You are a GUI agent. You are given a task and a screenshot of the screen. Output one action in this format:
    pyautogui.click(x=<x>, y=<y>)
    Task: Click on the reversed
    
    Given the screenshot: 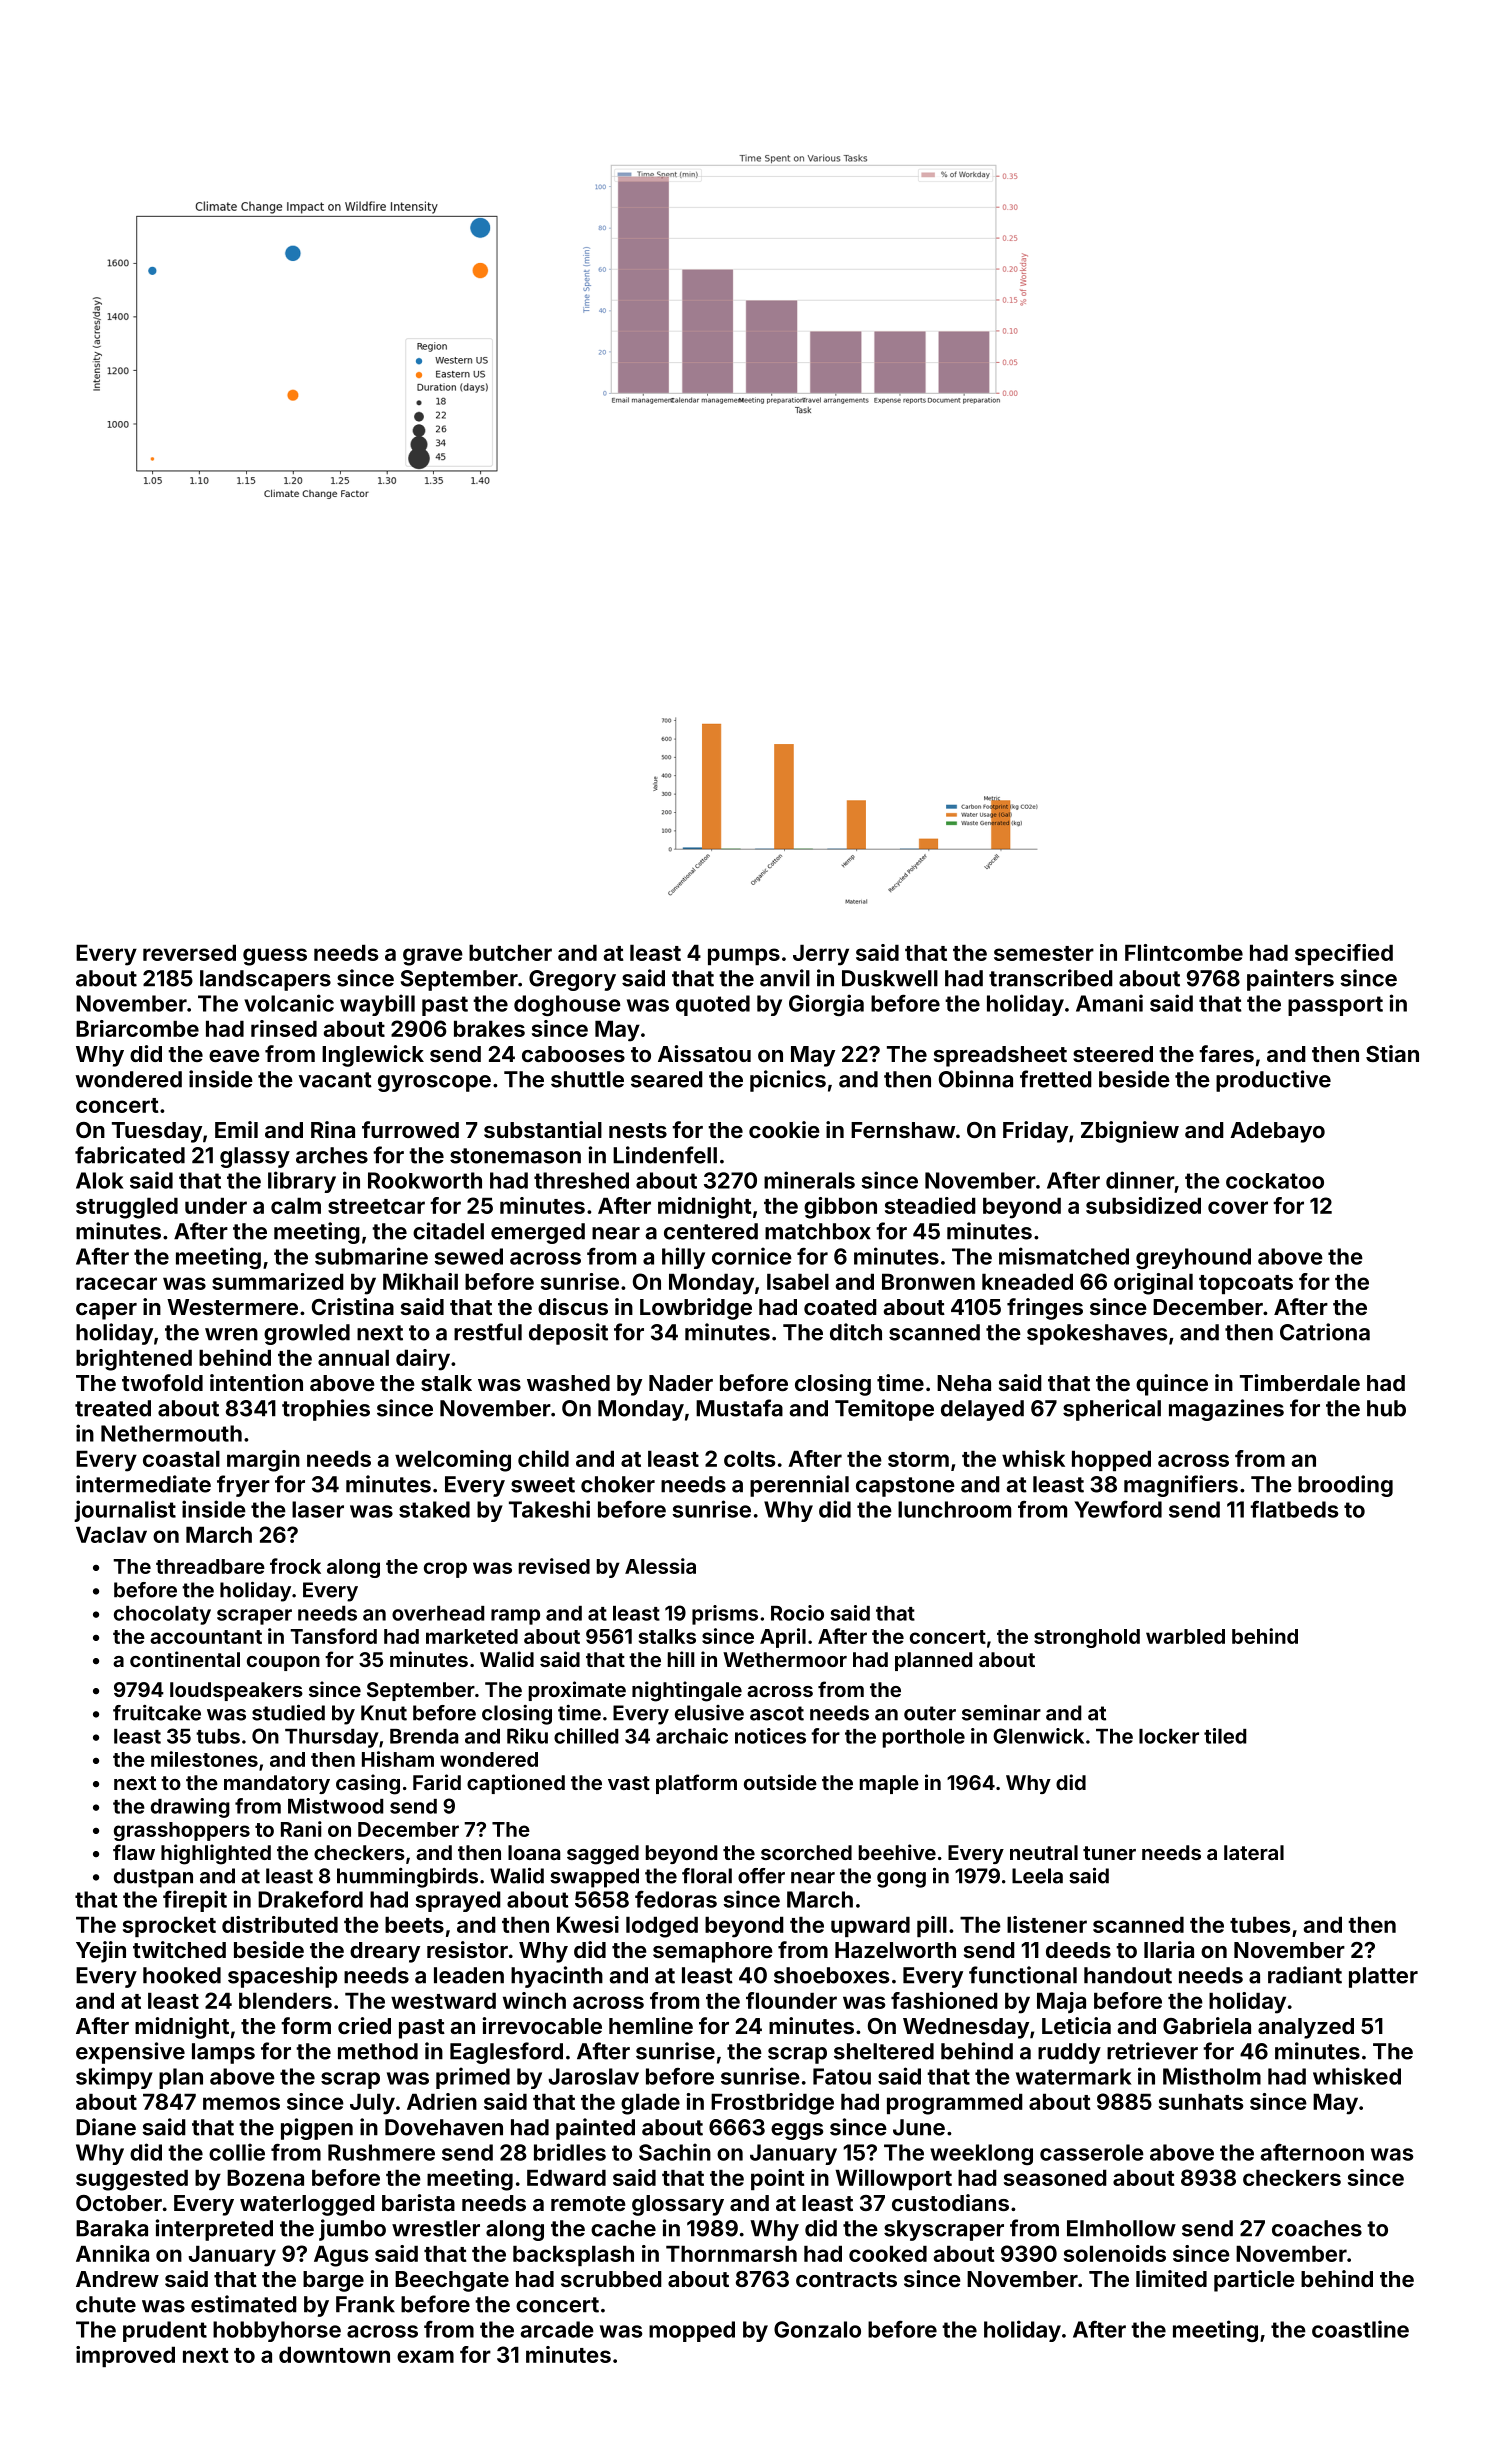 What is the action you would take?
    pyautogui.click(x=189, y=952)
